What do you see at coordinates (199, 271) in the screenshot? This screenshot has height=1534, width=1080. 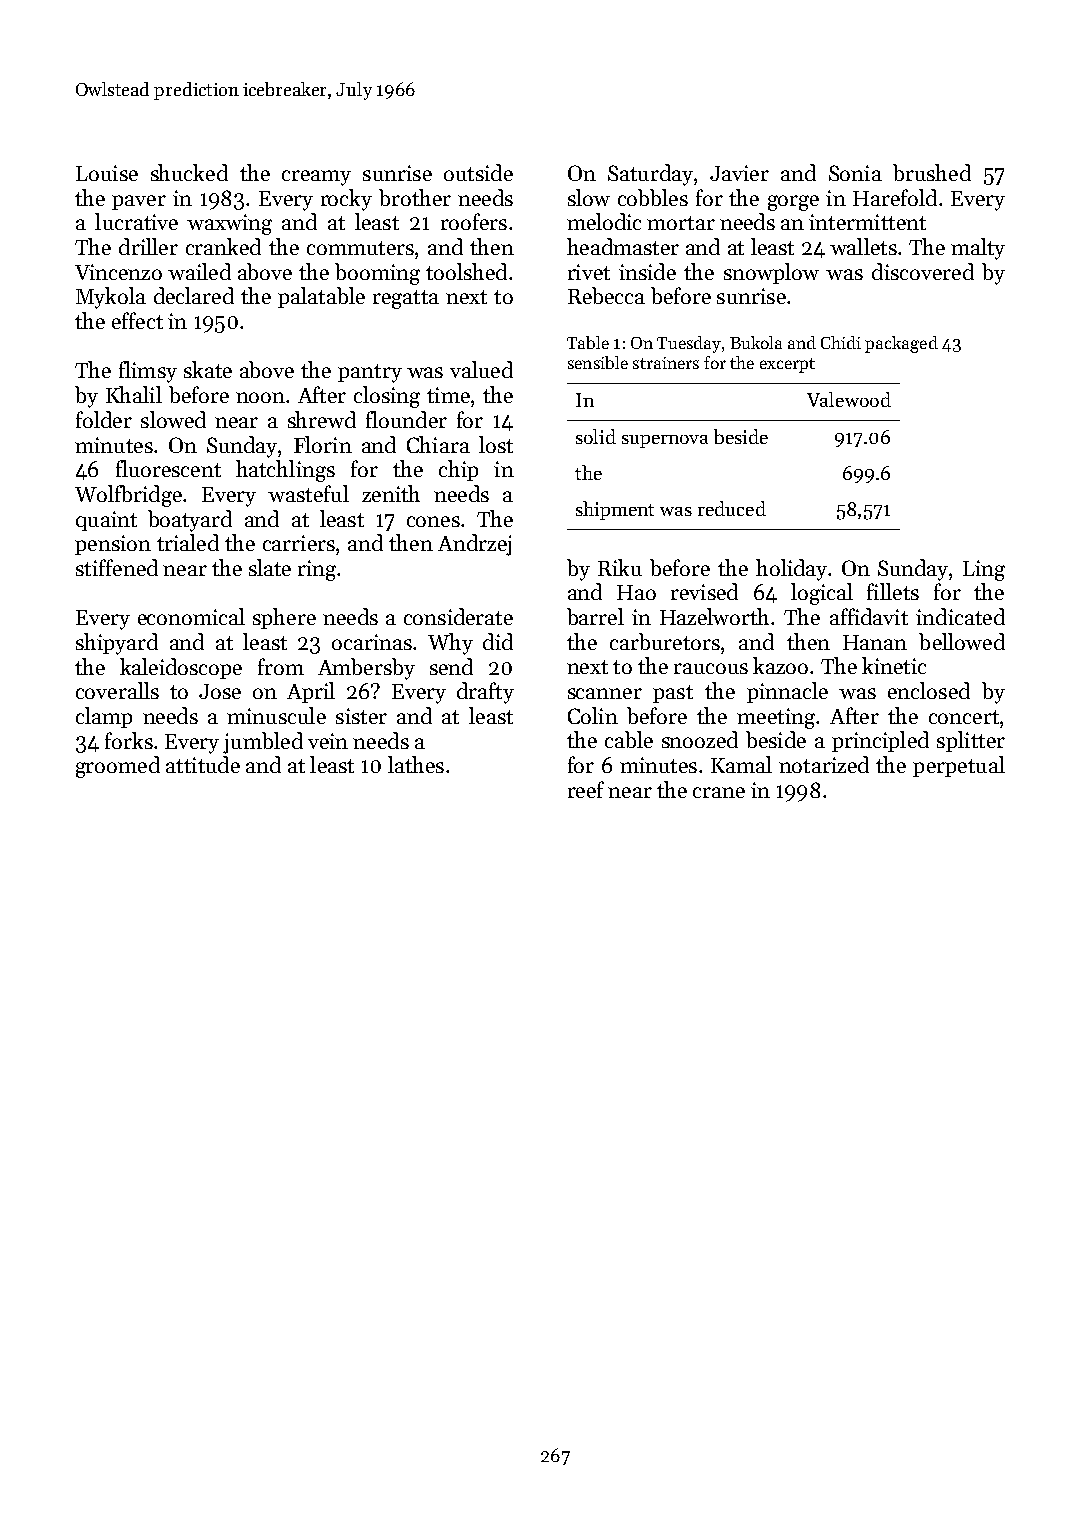 I see `wailed` at bounding box center [199, 271].
